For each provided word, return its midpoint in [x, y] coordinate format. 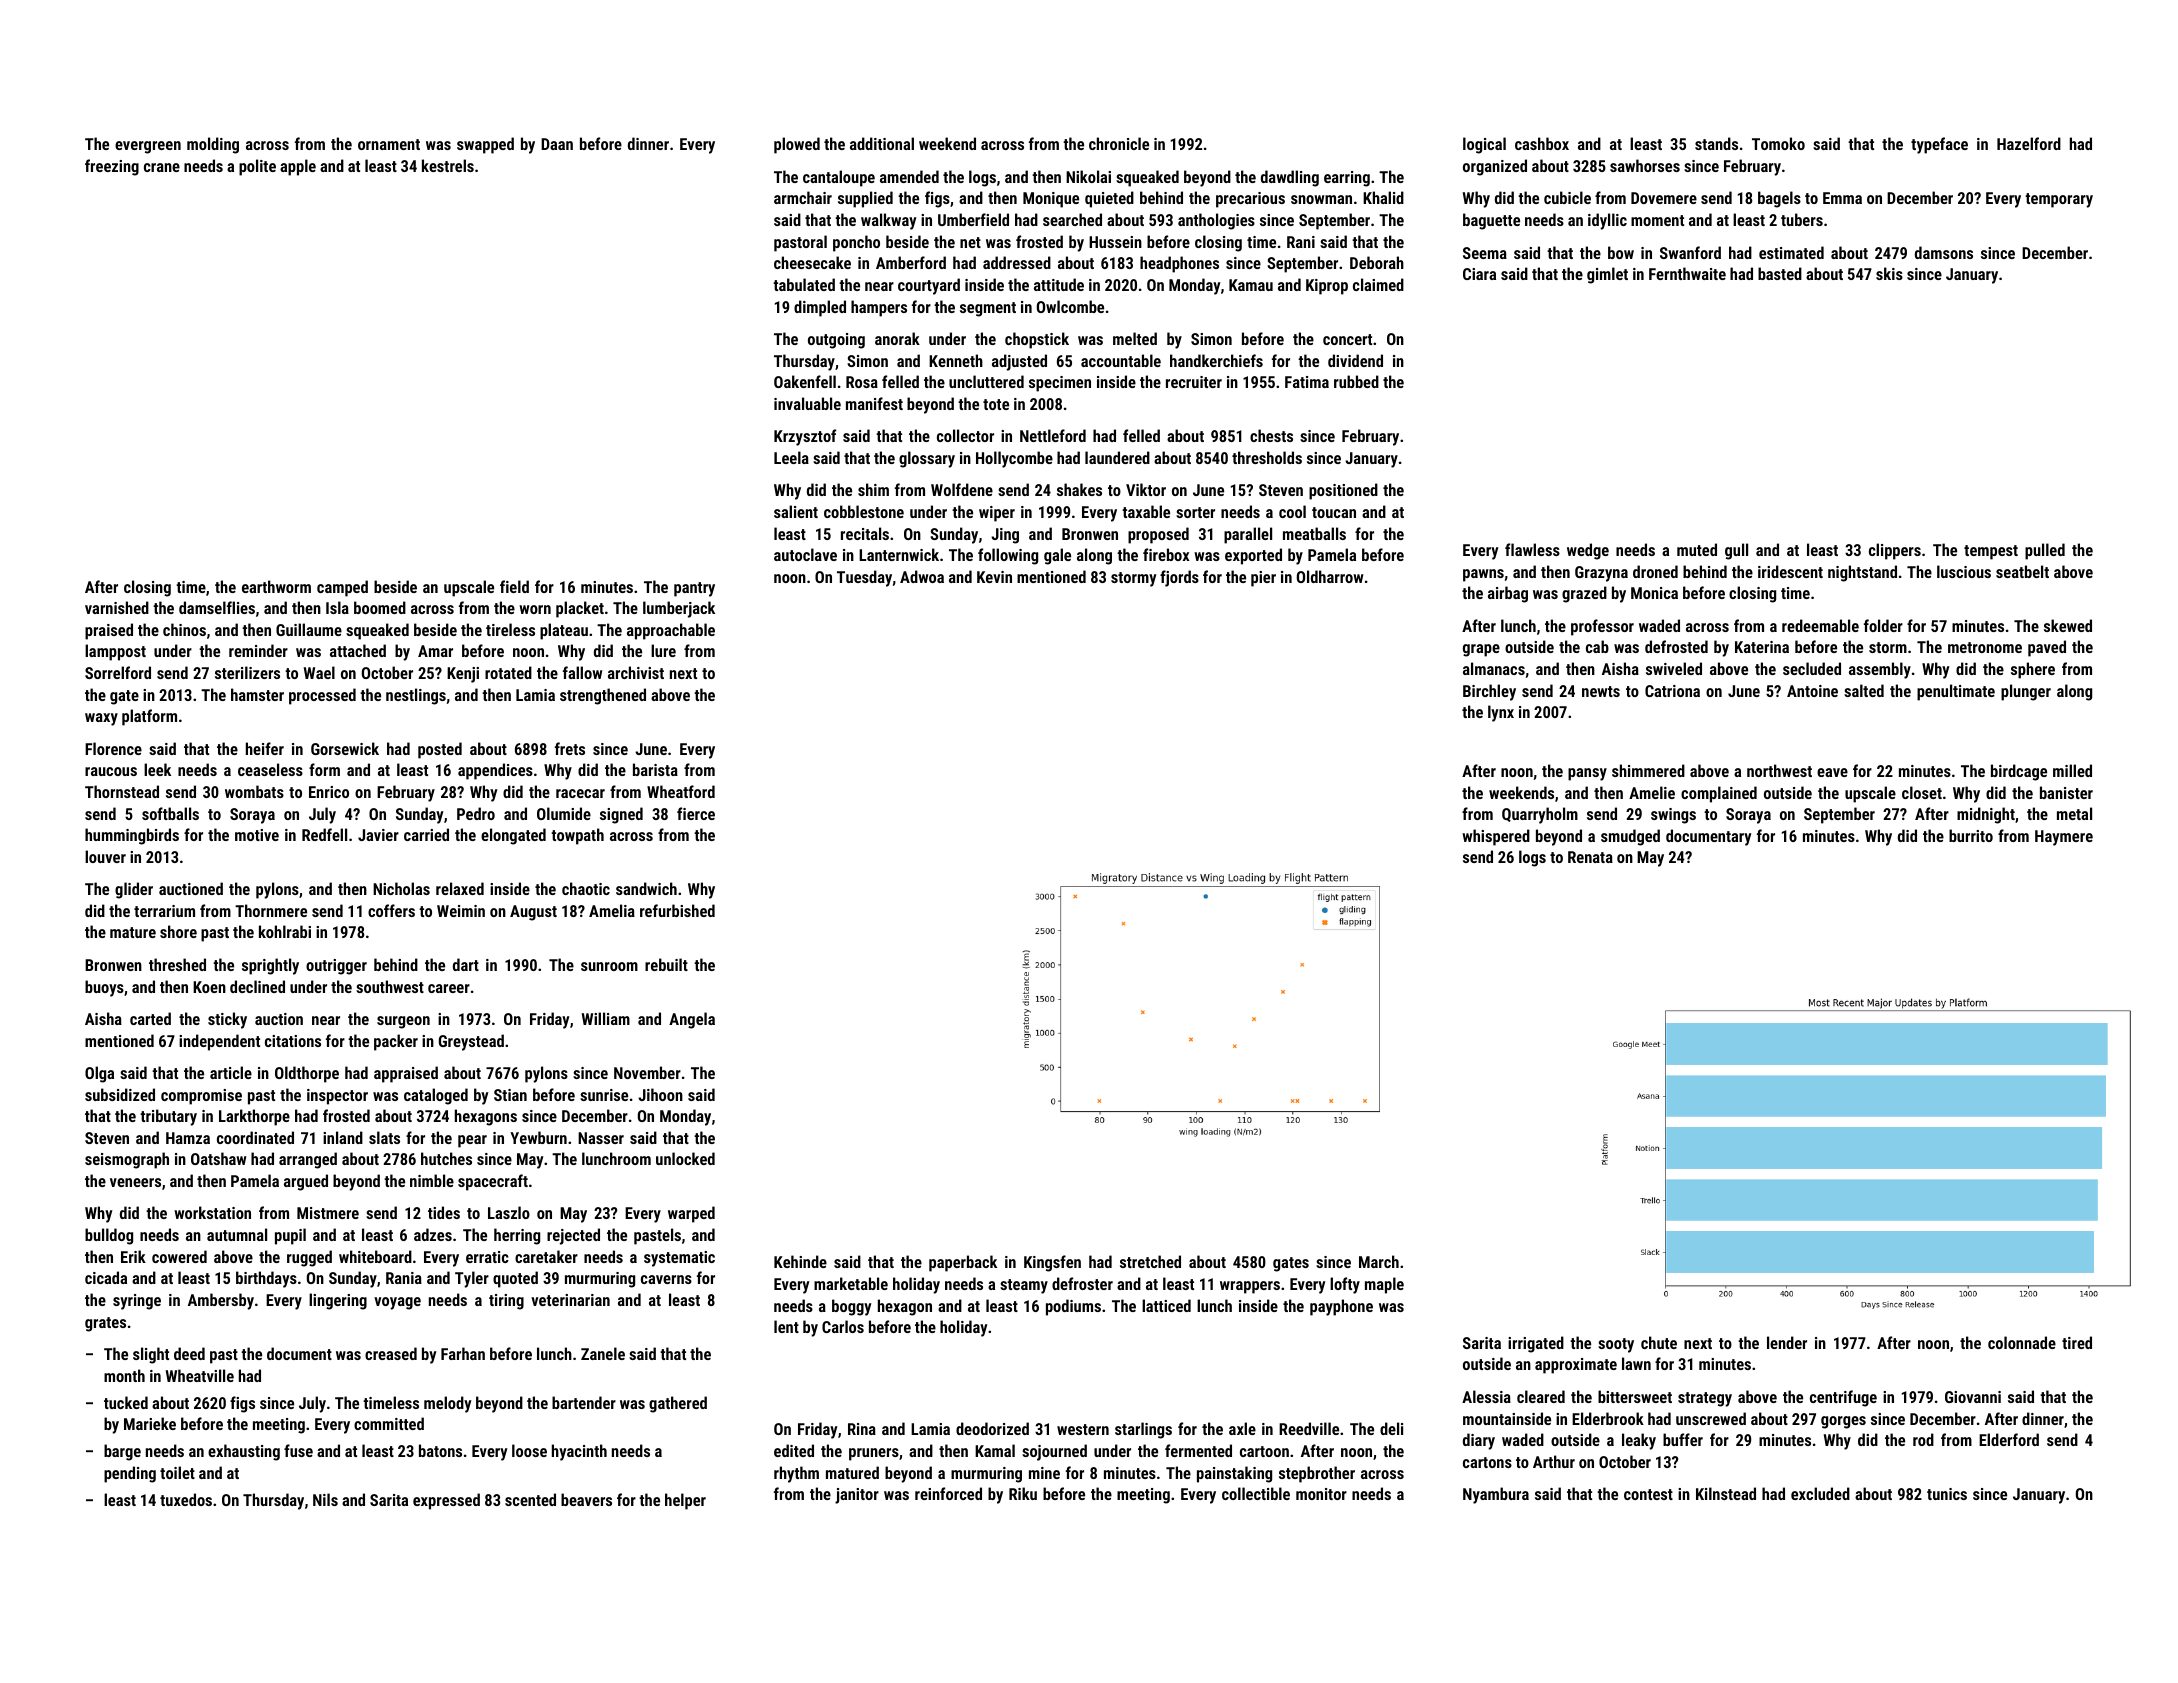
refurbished [677, 910]
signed [621, 815]
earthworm [276, 586]
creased [391, 1353]
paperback [963, 1263]
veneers [135, 1182]
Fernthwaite [1687, 273]
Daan [557, 144]
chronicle [1119, 143]
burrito [1971, 835]
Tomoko [1778, 143]
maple [1384, 1285]
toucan [1334, 512]
